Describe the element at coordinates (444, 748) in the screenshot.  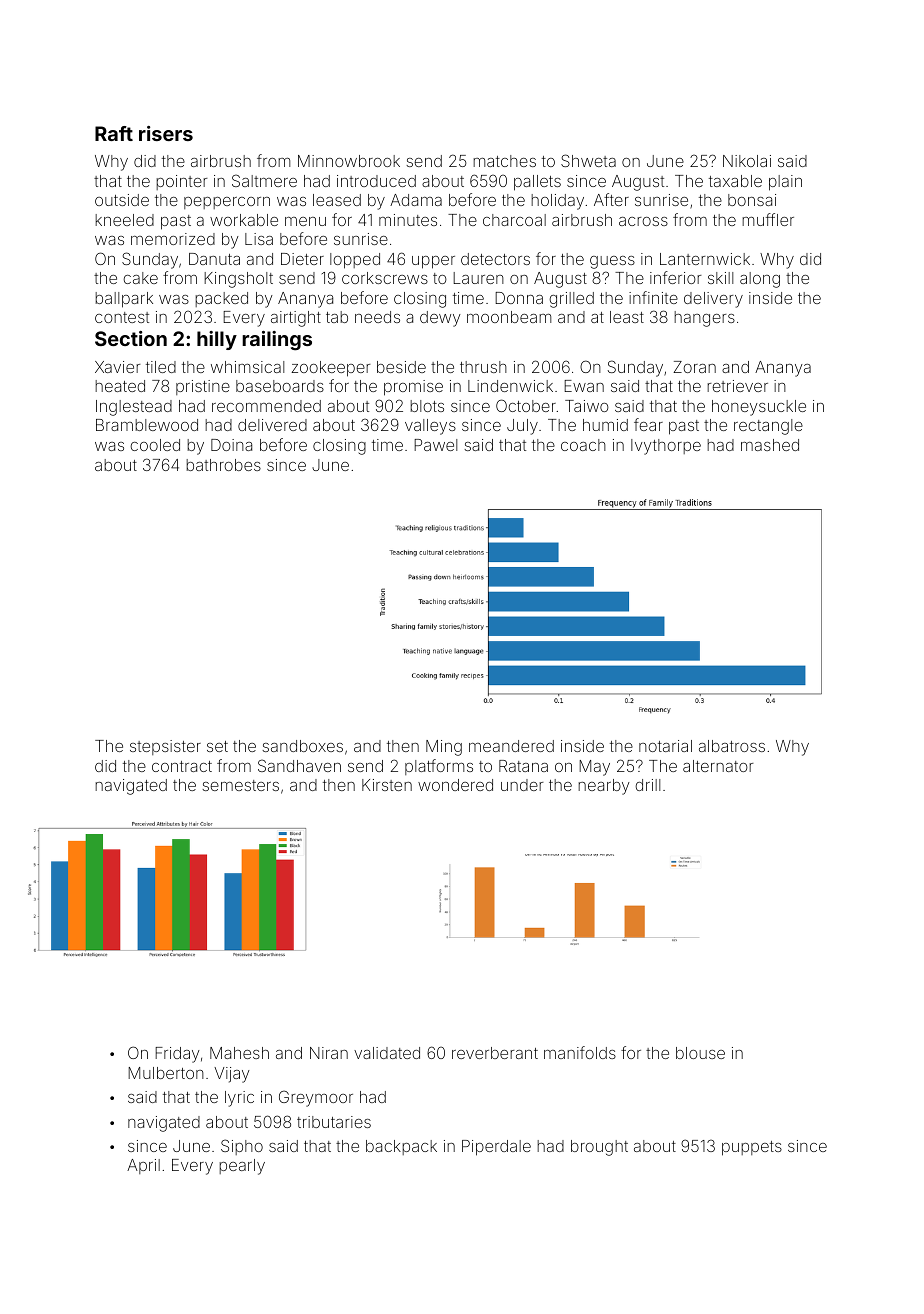
I see `Ming` at that location.
